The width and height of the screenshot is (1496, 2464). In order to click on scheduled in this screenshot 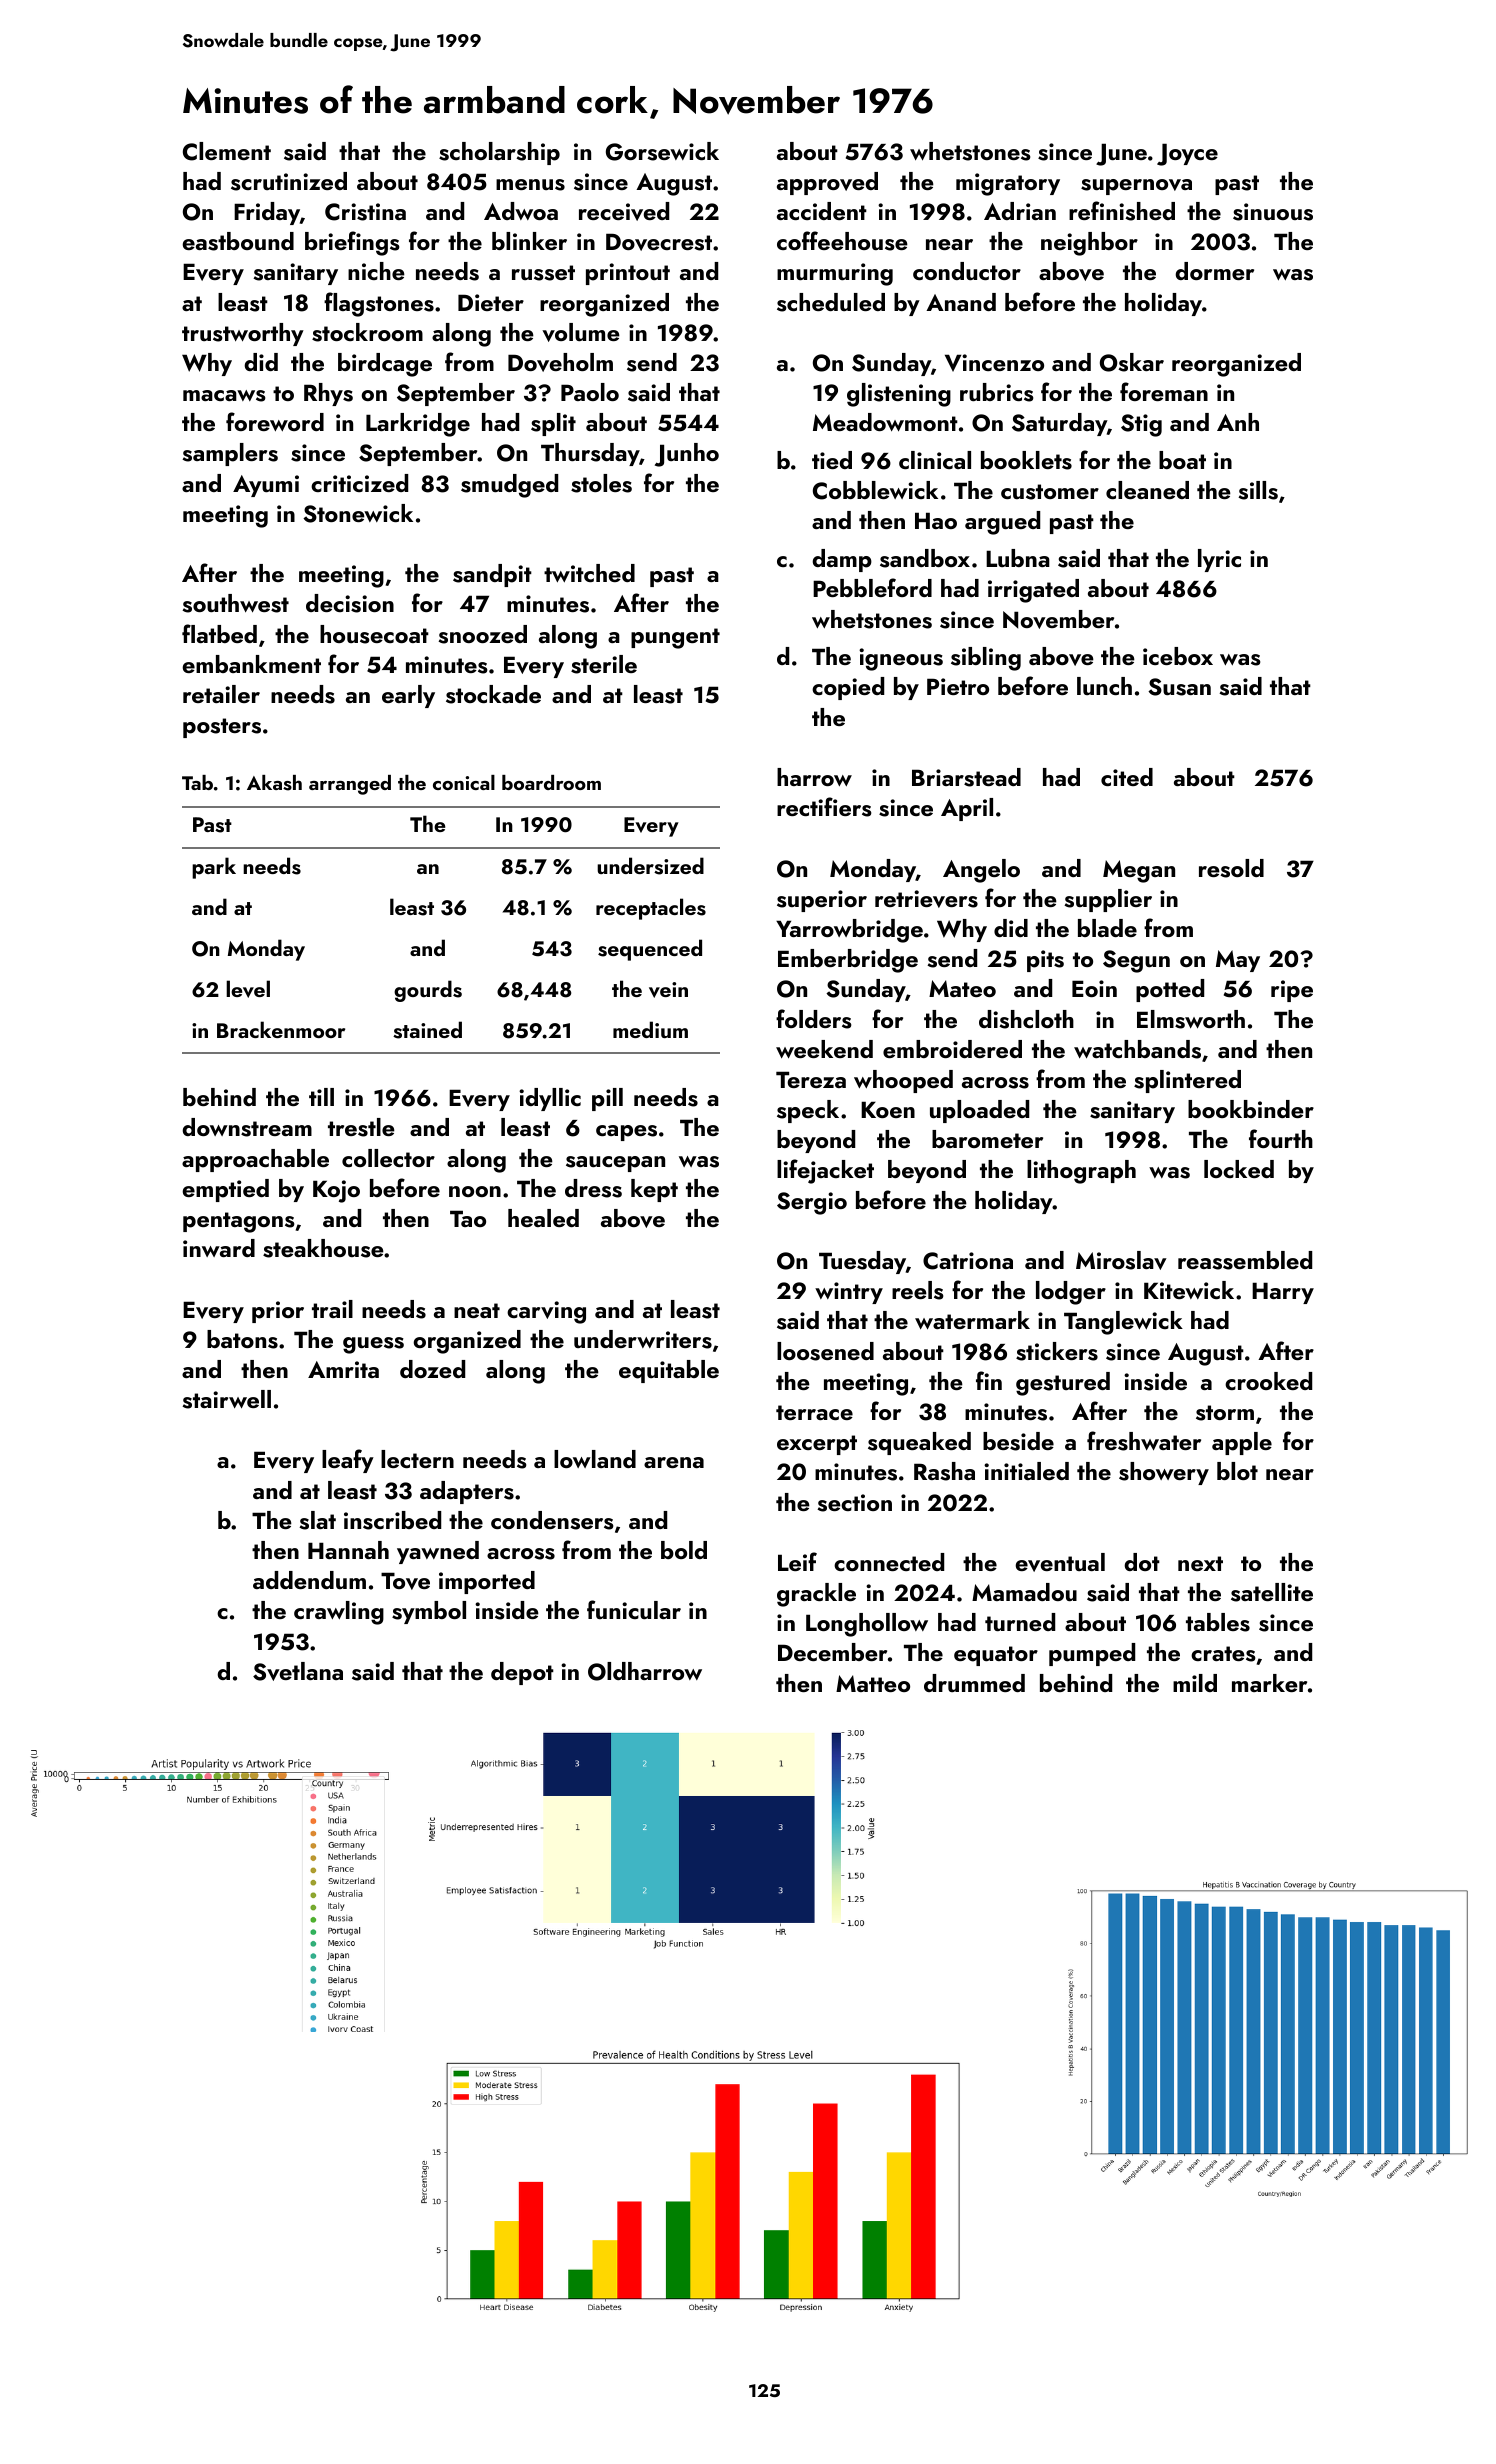, I will do `click(831, 302)`.
